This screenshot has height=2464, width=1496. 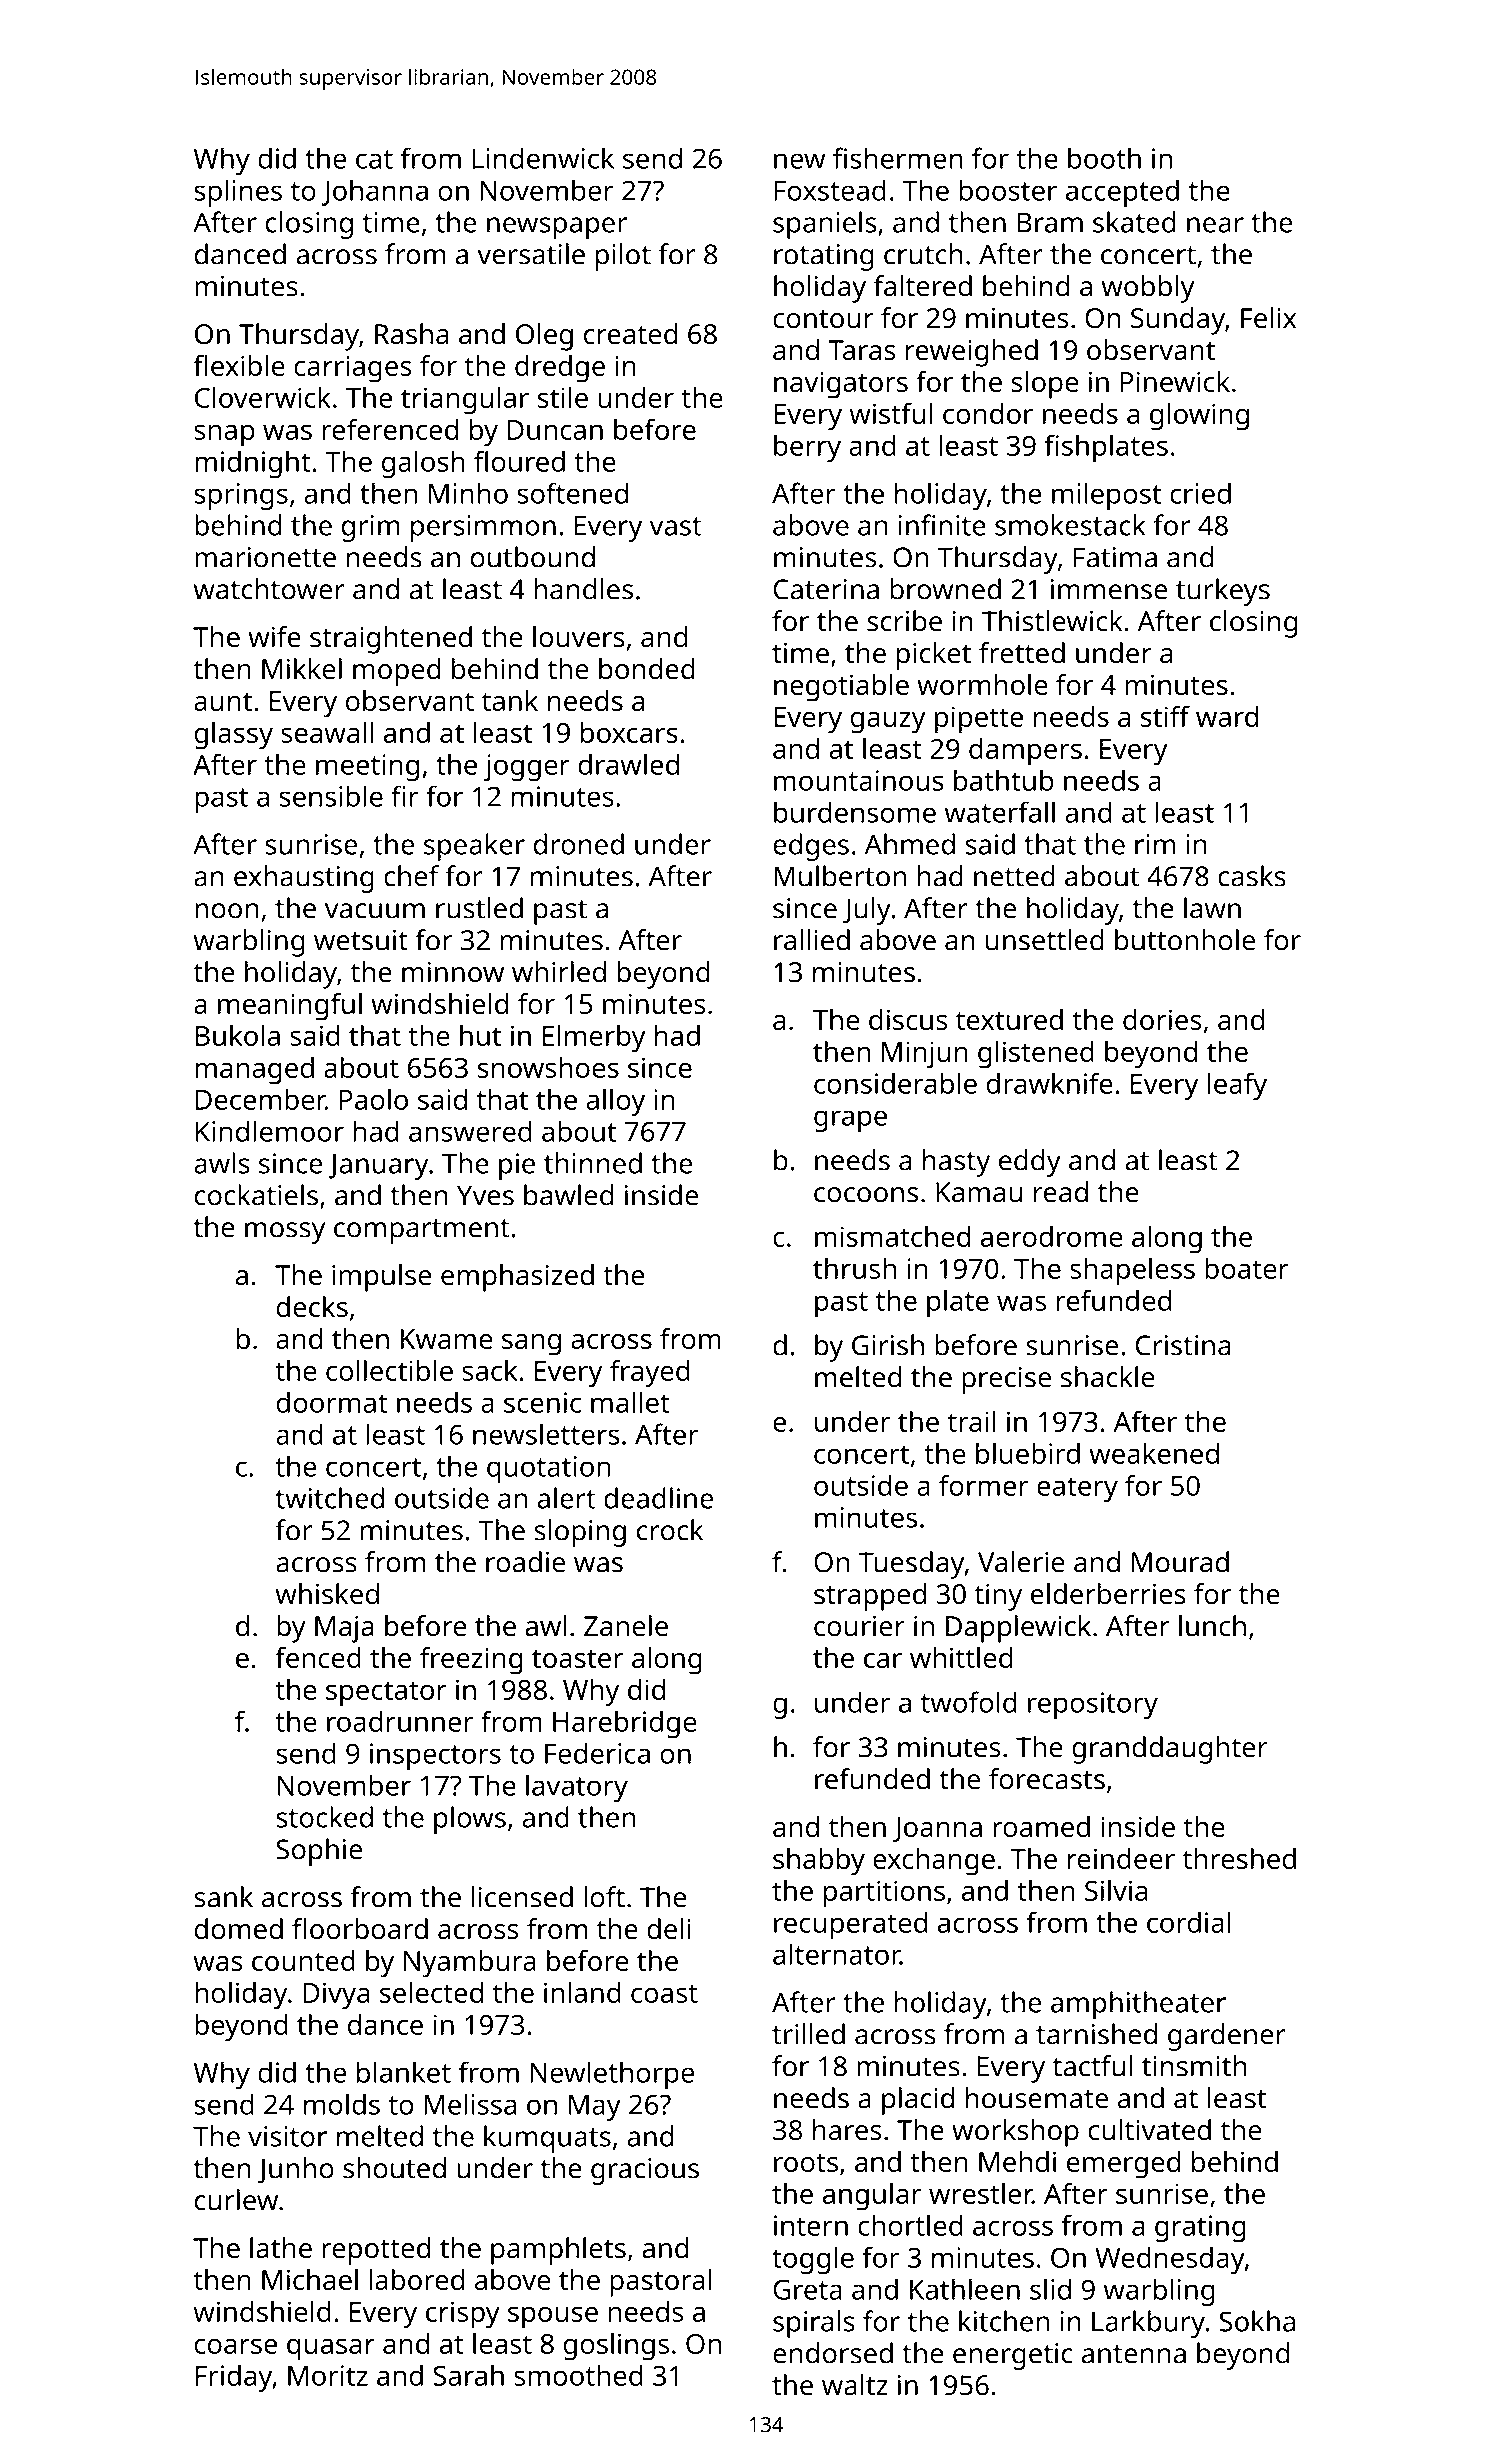 I want to click on thrush, so click(x=854, y=1268).
